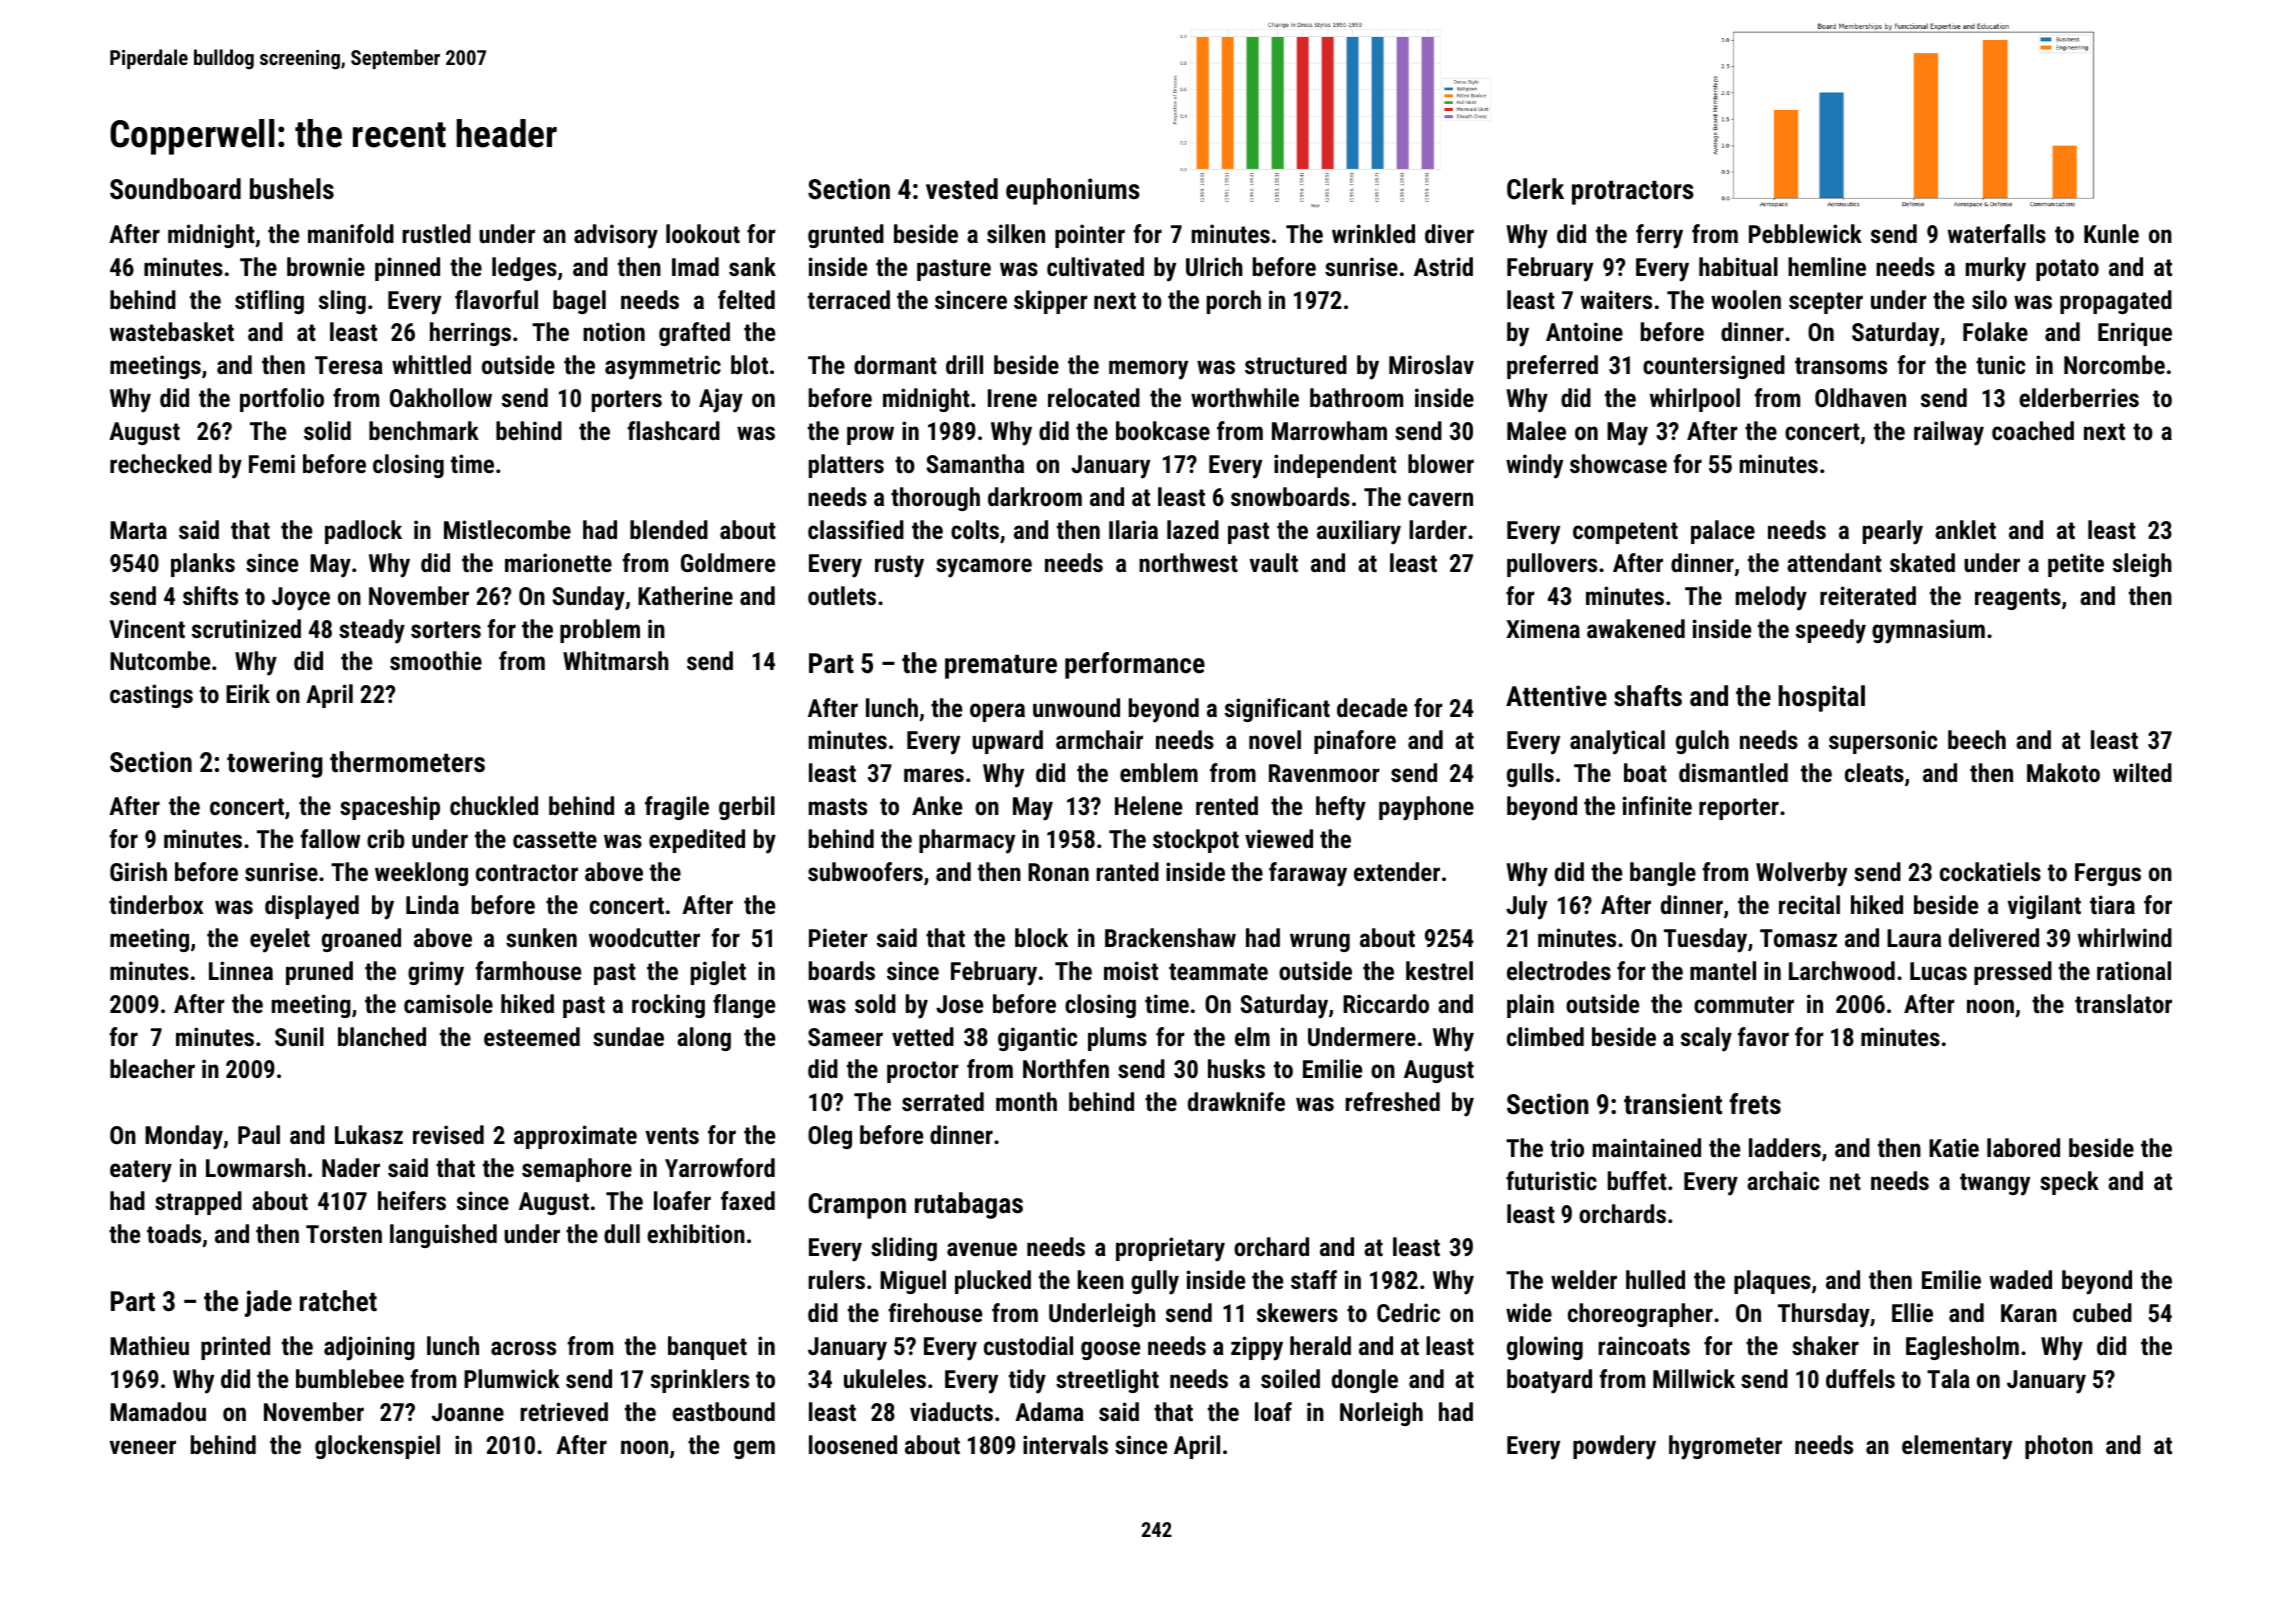 Image resolution: width=2282 pixels, height=1614 pixels. I want to click on intervals, so click(1065, 1444).
